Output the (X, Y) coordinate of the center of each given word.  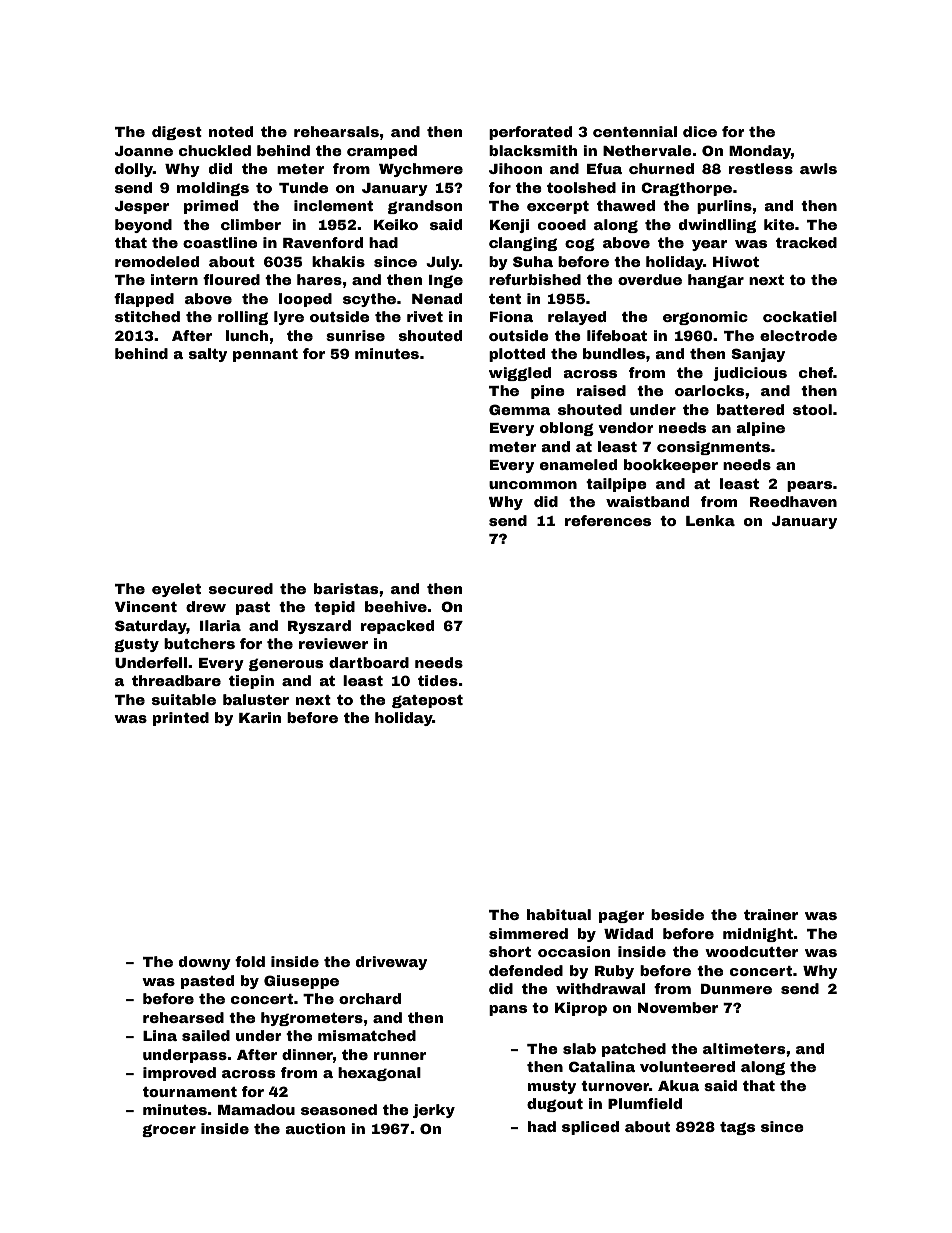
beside (677, 914)
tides (438, 680)
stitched (147, 316)
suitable (184, 699)
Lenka (710, 520)
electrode (798, 335)
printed (181, 719)
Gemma (520, 409)
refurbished (535, 279)
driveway (391, 963)
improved (179, 1074)
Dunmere (736, 989)
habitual (559, 914)
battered (750, 409)
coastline (220, 242)
